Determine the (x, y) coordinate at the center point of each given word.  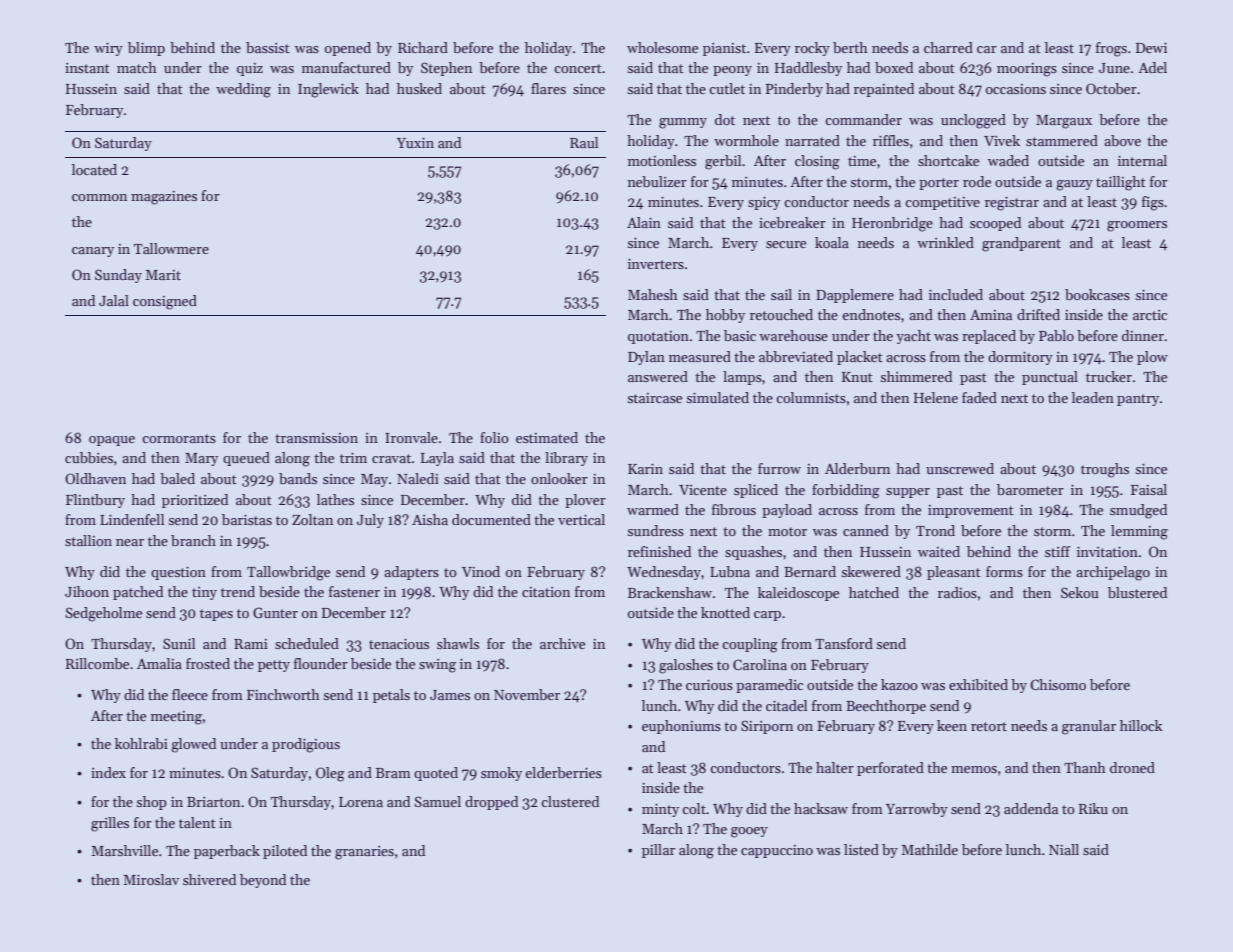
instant (87, 68)
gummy (683, 123)
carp (767, 616)
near (130, 542)
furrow (779, 468)
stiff (1057, 551)
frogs (1111, 49)
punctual (1050, 378)
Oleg (330, 774)
